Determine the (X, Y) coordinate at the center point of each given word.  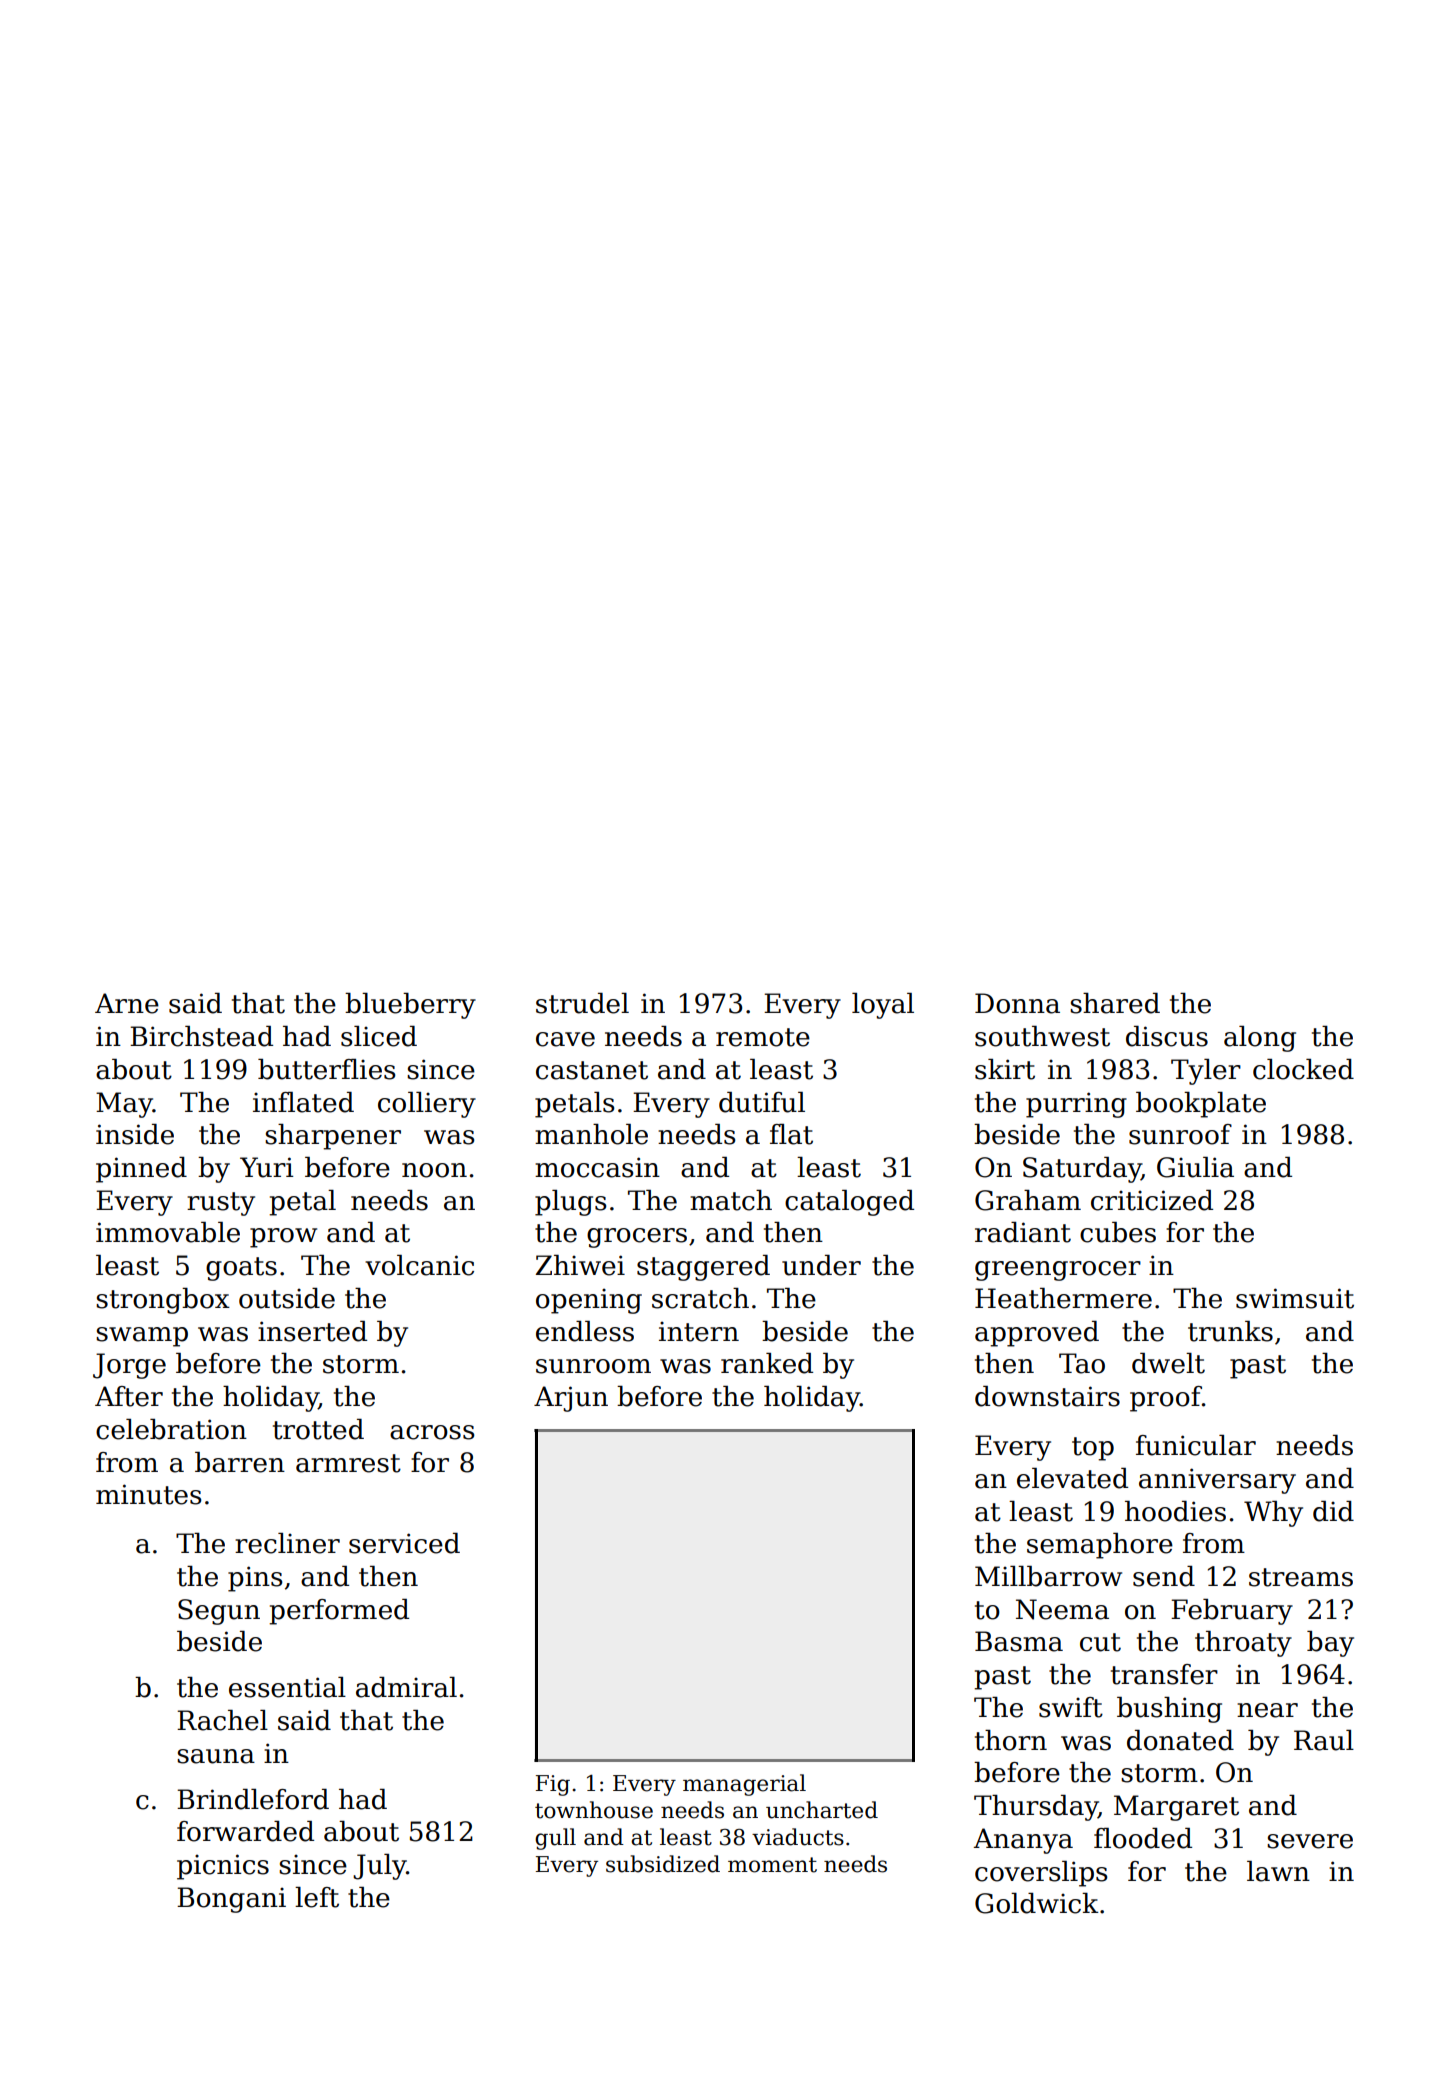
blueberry (410, 1006)
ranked (767, 1363)
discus (1167, 1036)
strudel (582, 1003)
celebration (171, 1429)
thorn (1011, 1740)
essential (287, 1687)
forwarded (245, 1831)
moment (772, 1865)
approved (1037, 1334)
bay (1330, 1644)
